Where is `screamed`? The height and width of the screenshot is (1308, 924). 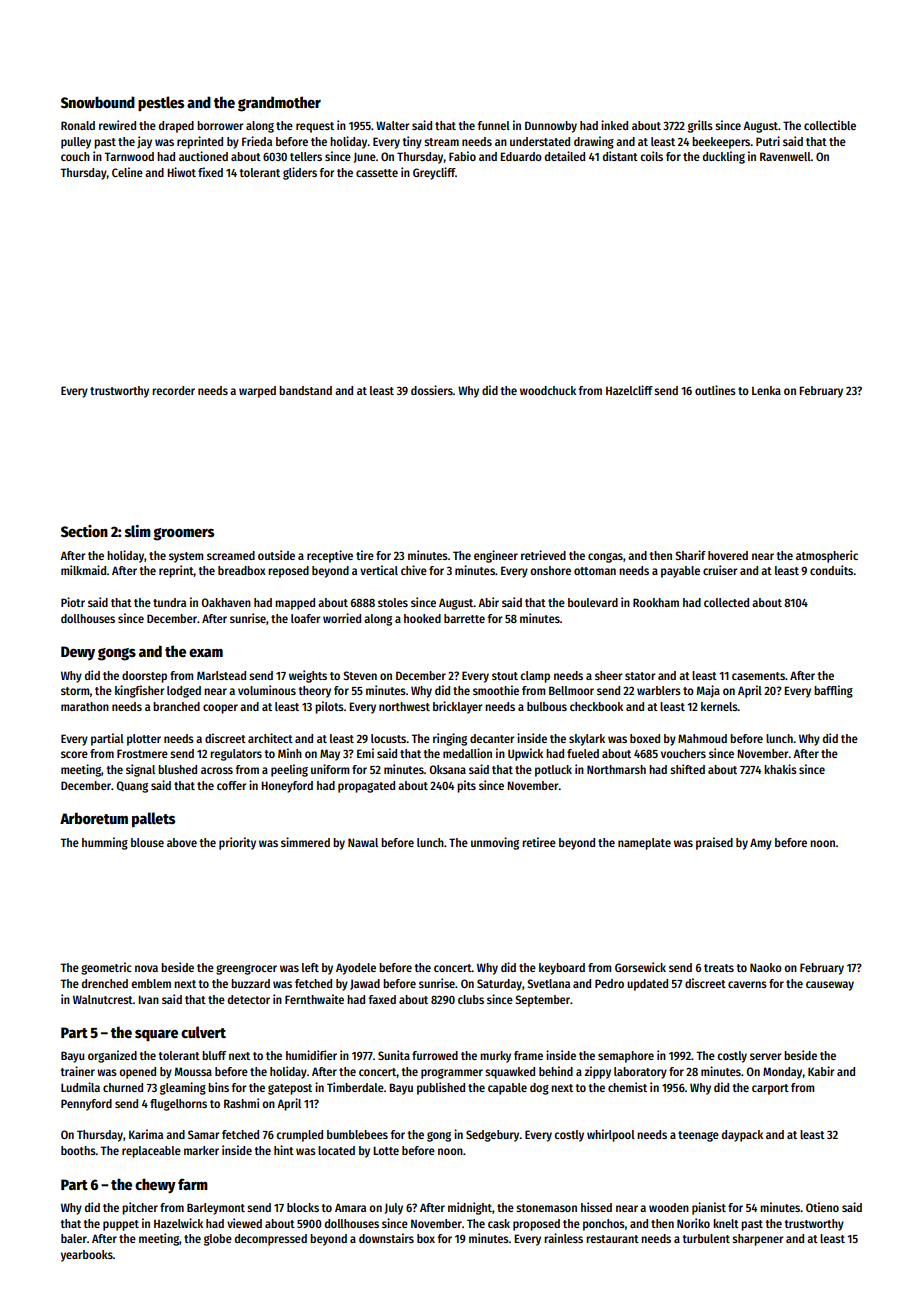
screamed is located at coordinates (231, 555).
